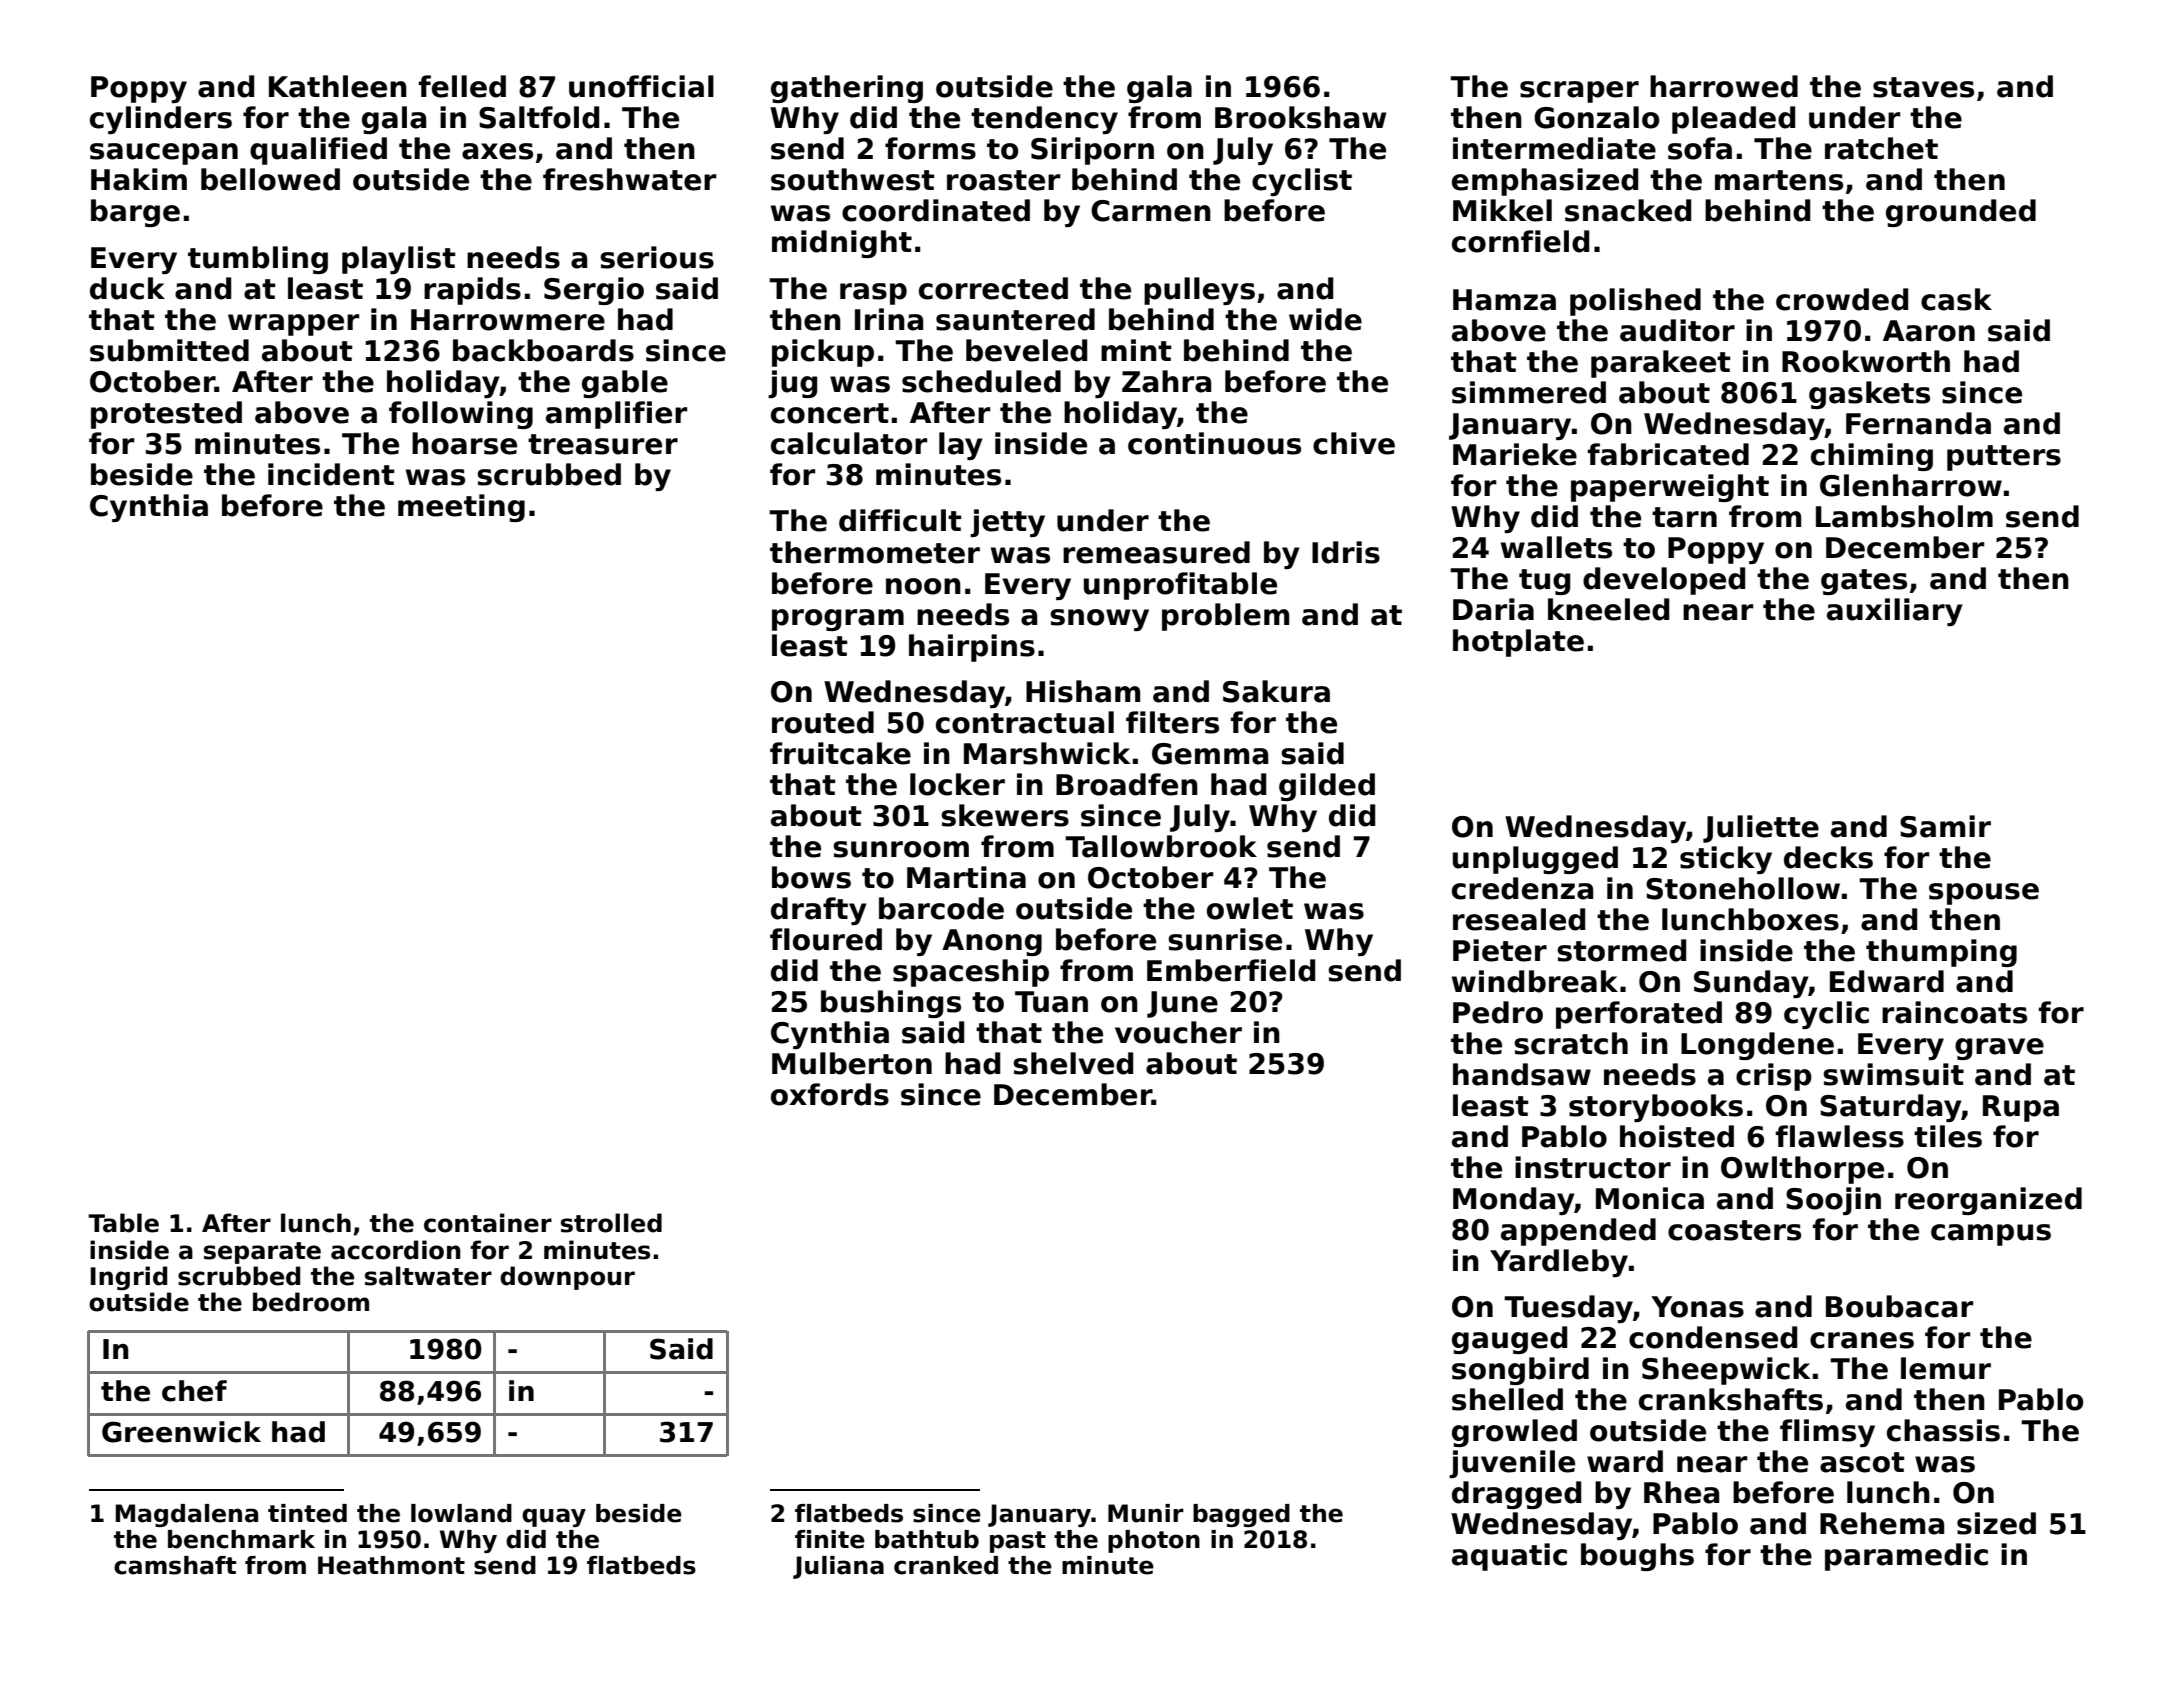  What do you see at coordinates (849, 443) in the page?
I see `calculator` at bounding box center [849, 443].
